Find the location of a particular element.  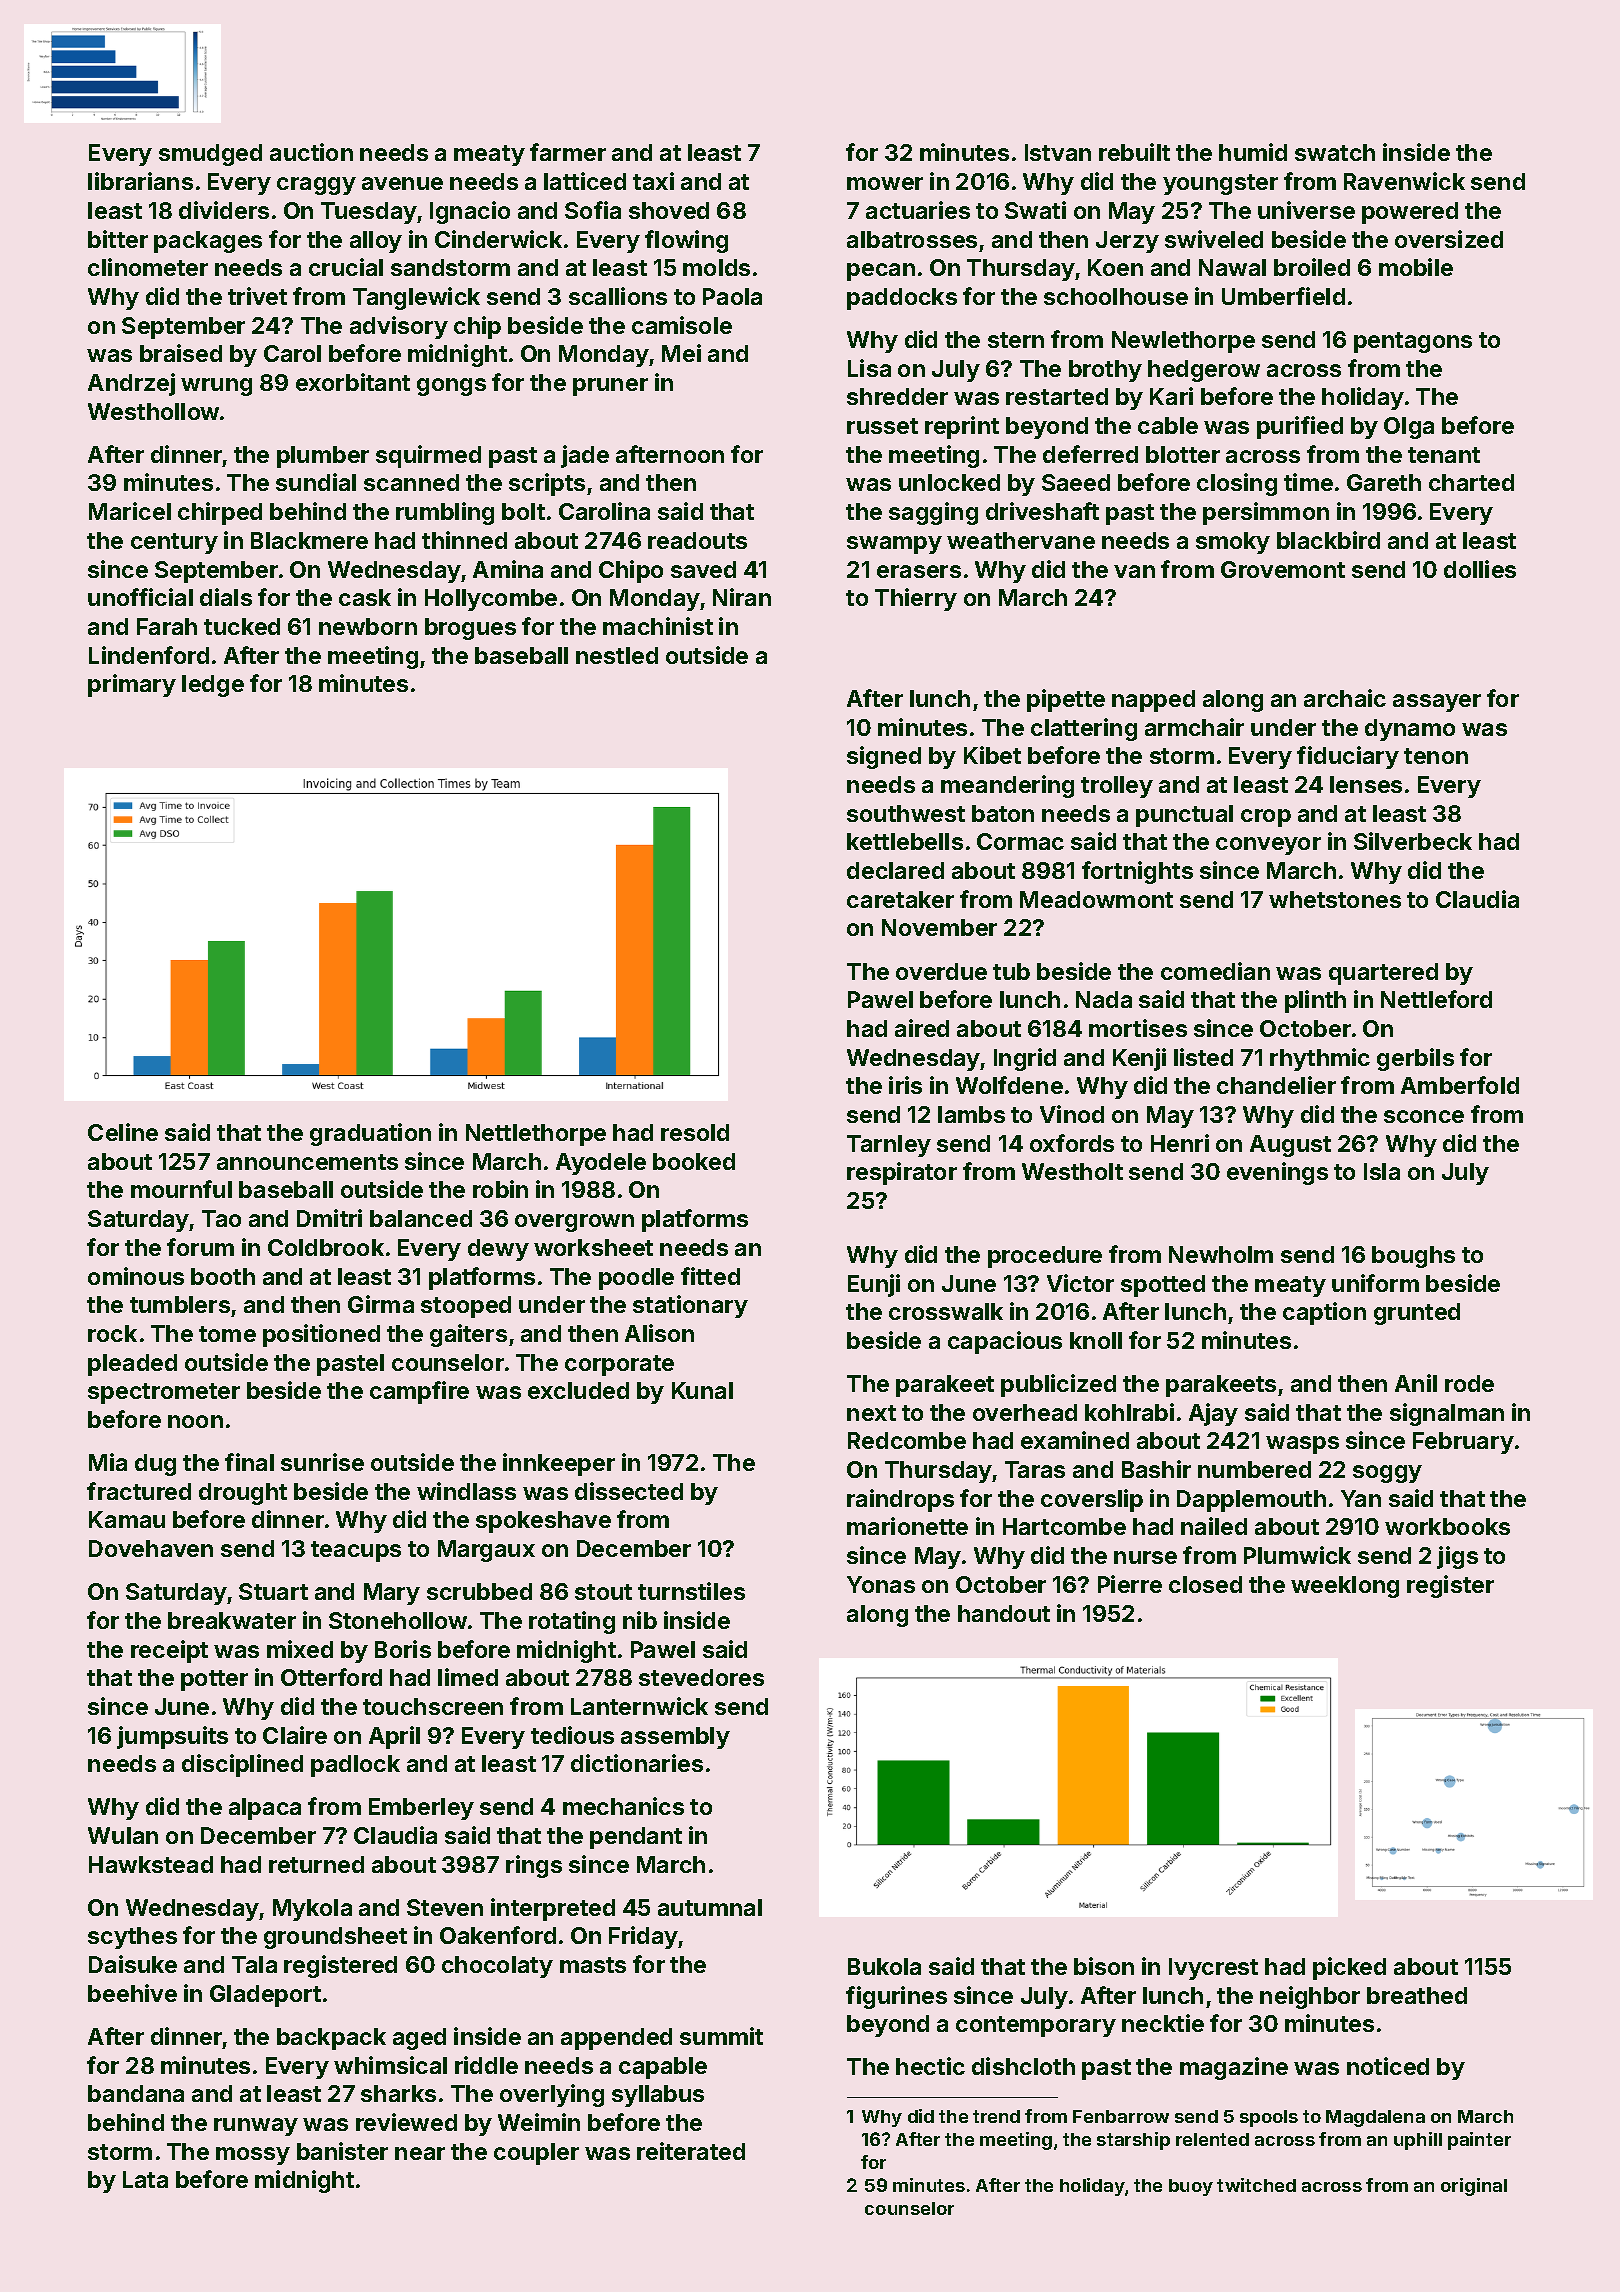

century is located at coordinates (174, 543).
